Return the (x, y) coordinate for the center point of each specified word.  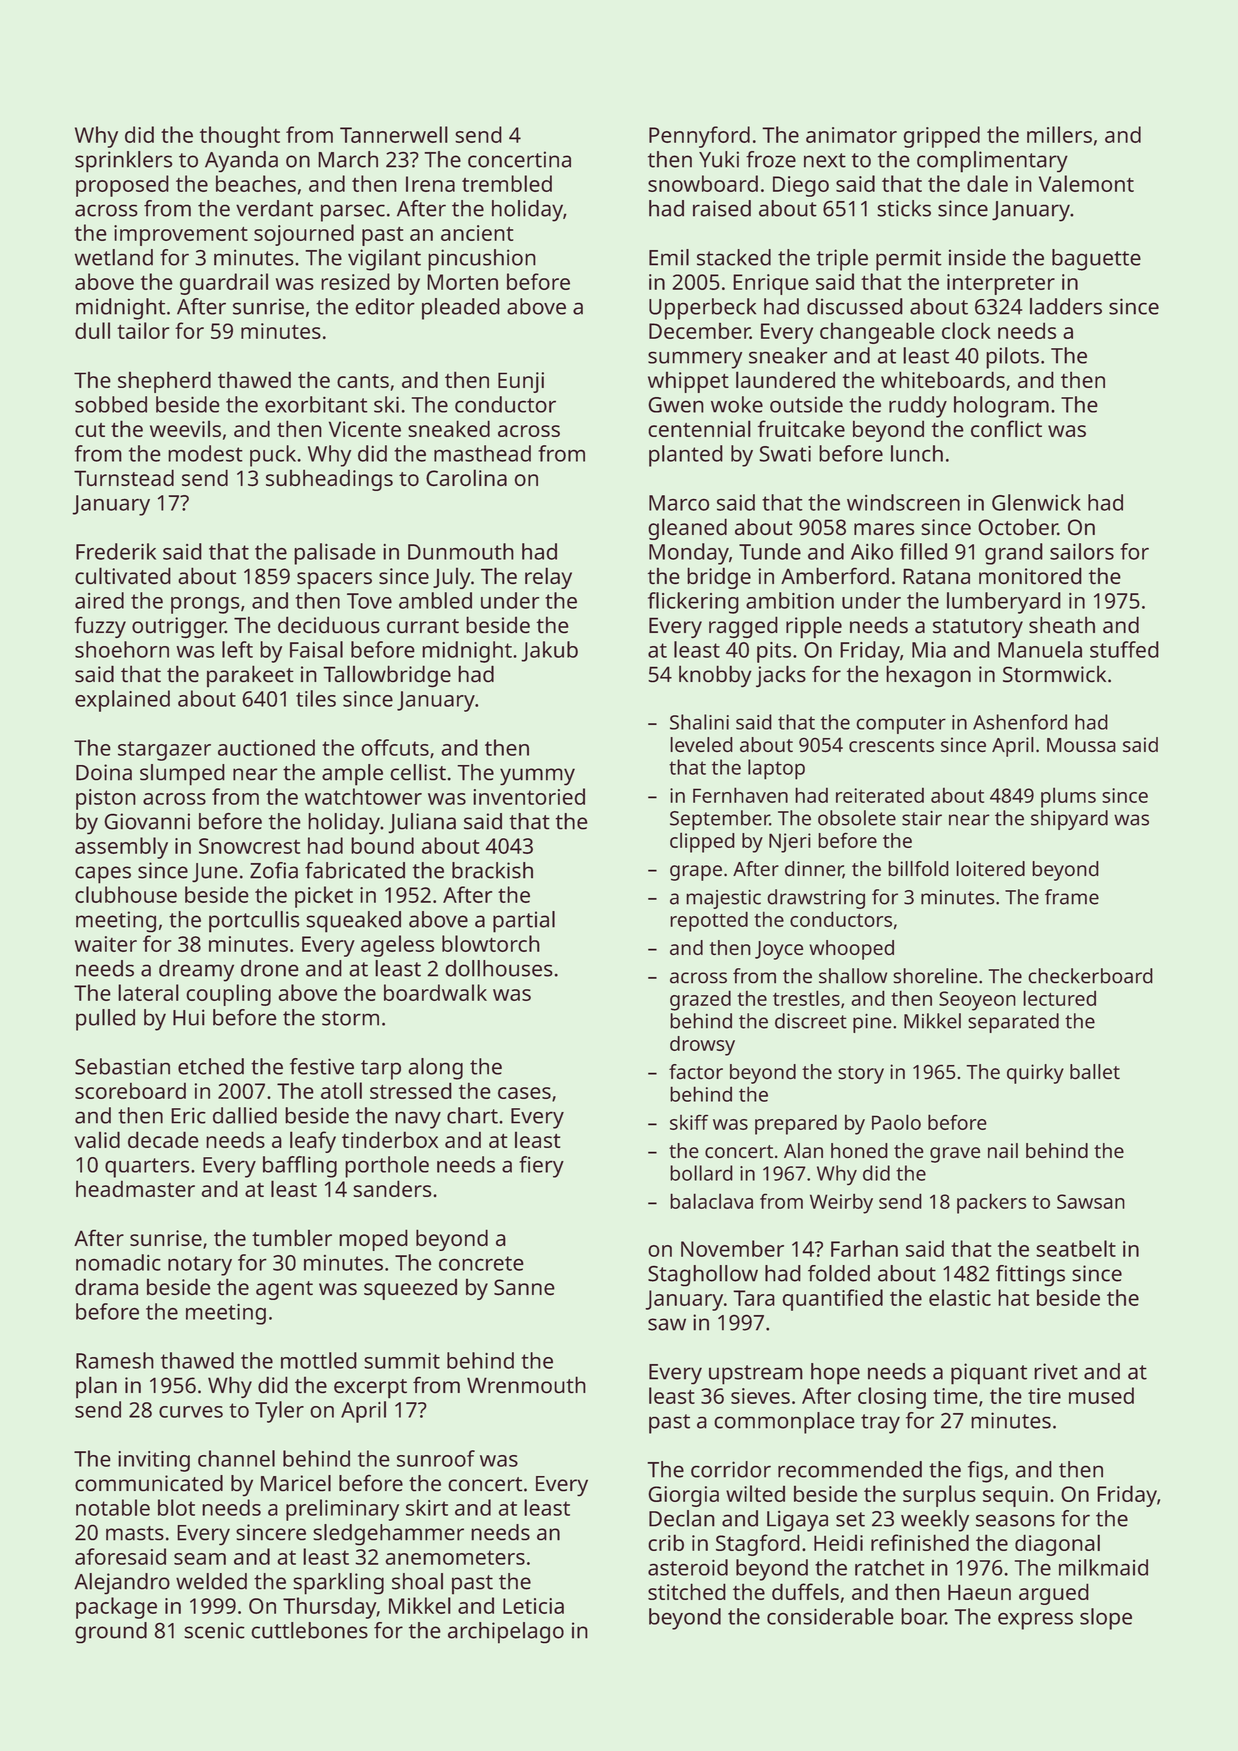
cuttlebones (309, 1630)
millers (1059, 134)
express (1035, 1621)
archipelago (506, 1633)
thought (240, 137)
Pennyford (699, 137)
